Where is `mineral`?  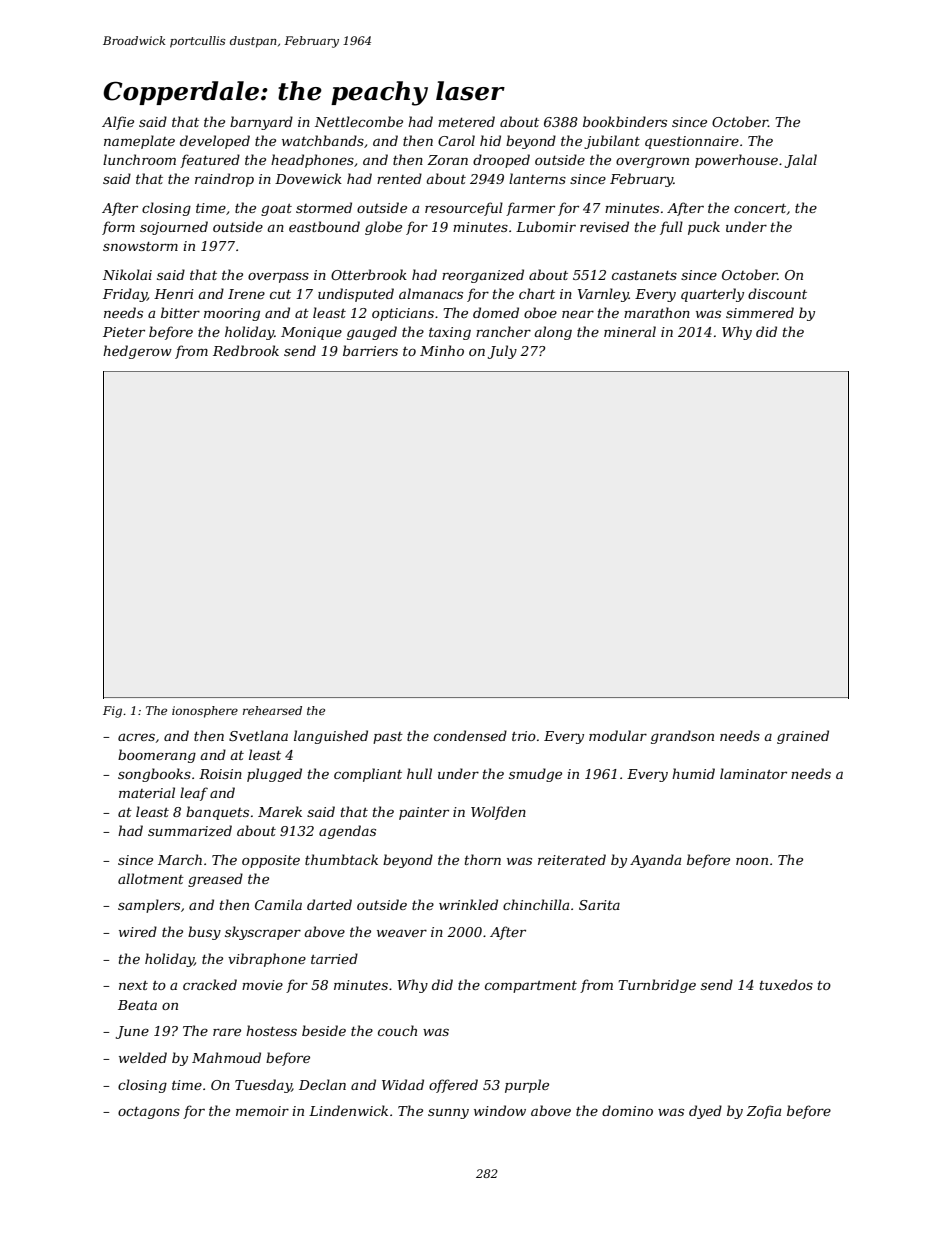
mineral is located at coordinates (630, 331).
